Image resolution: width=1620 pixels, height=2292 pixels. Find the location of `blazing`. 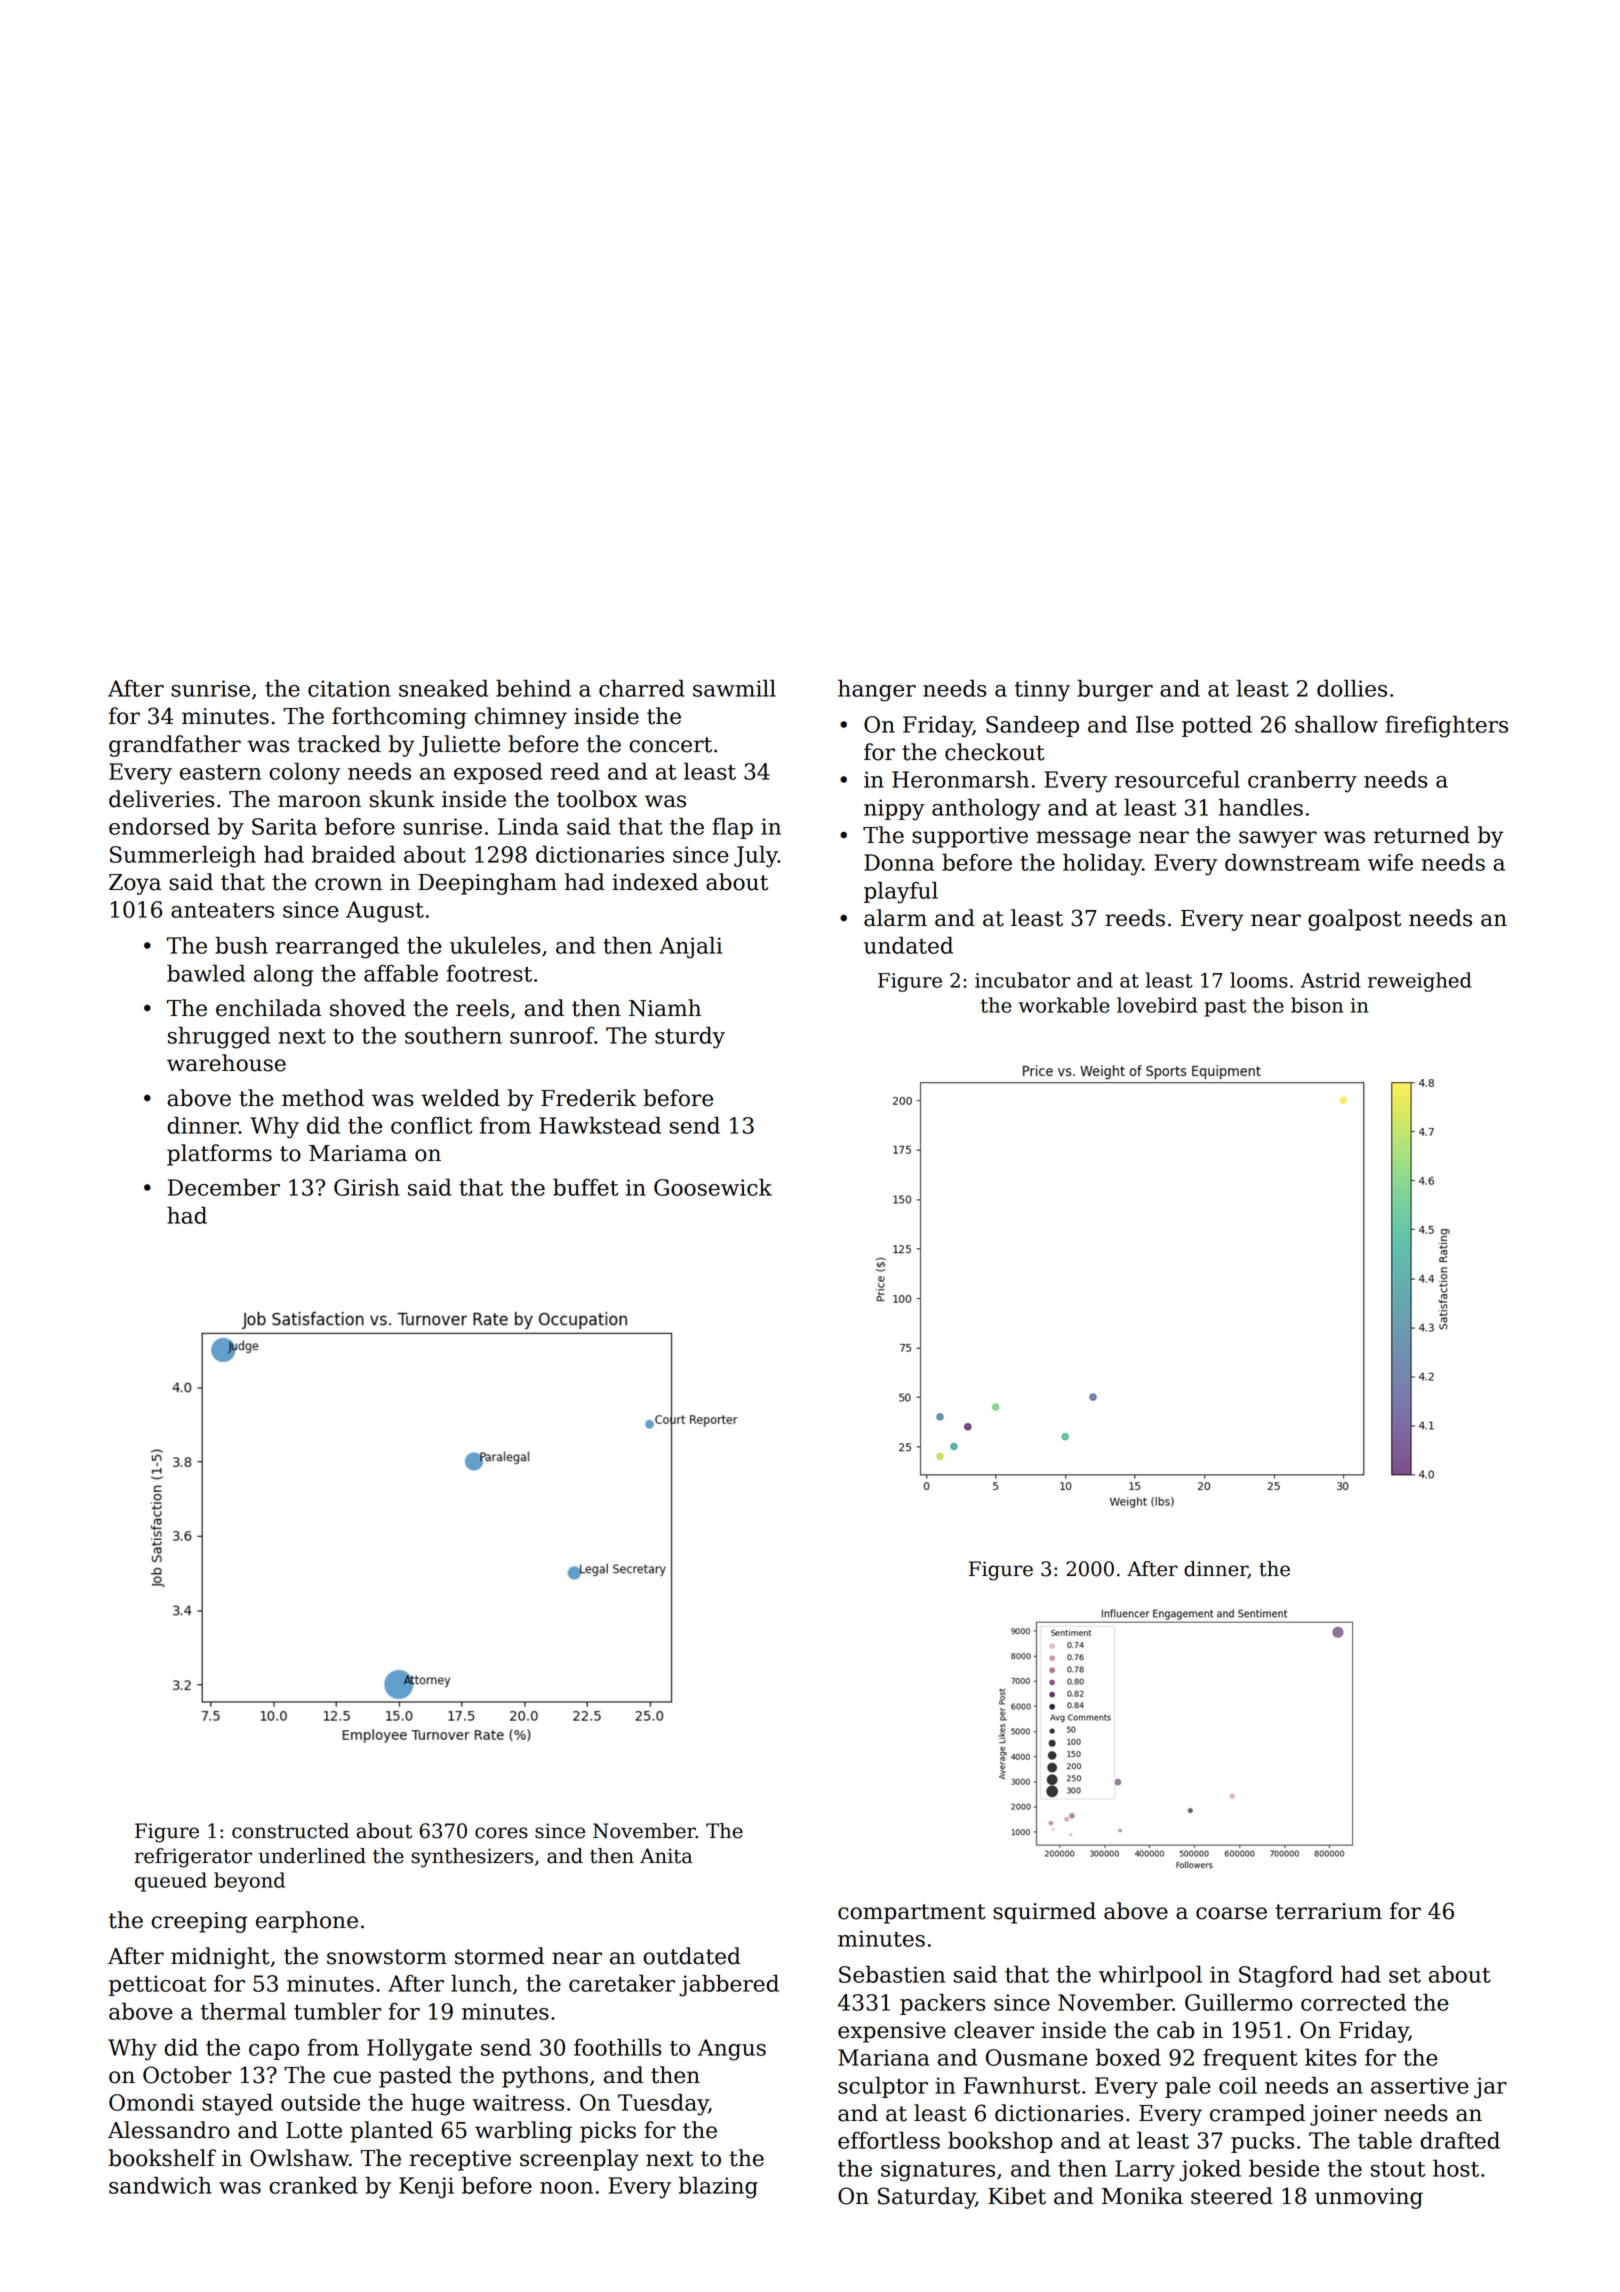

blazing is located at coordinates (718, 2187).
